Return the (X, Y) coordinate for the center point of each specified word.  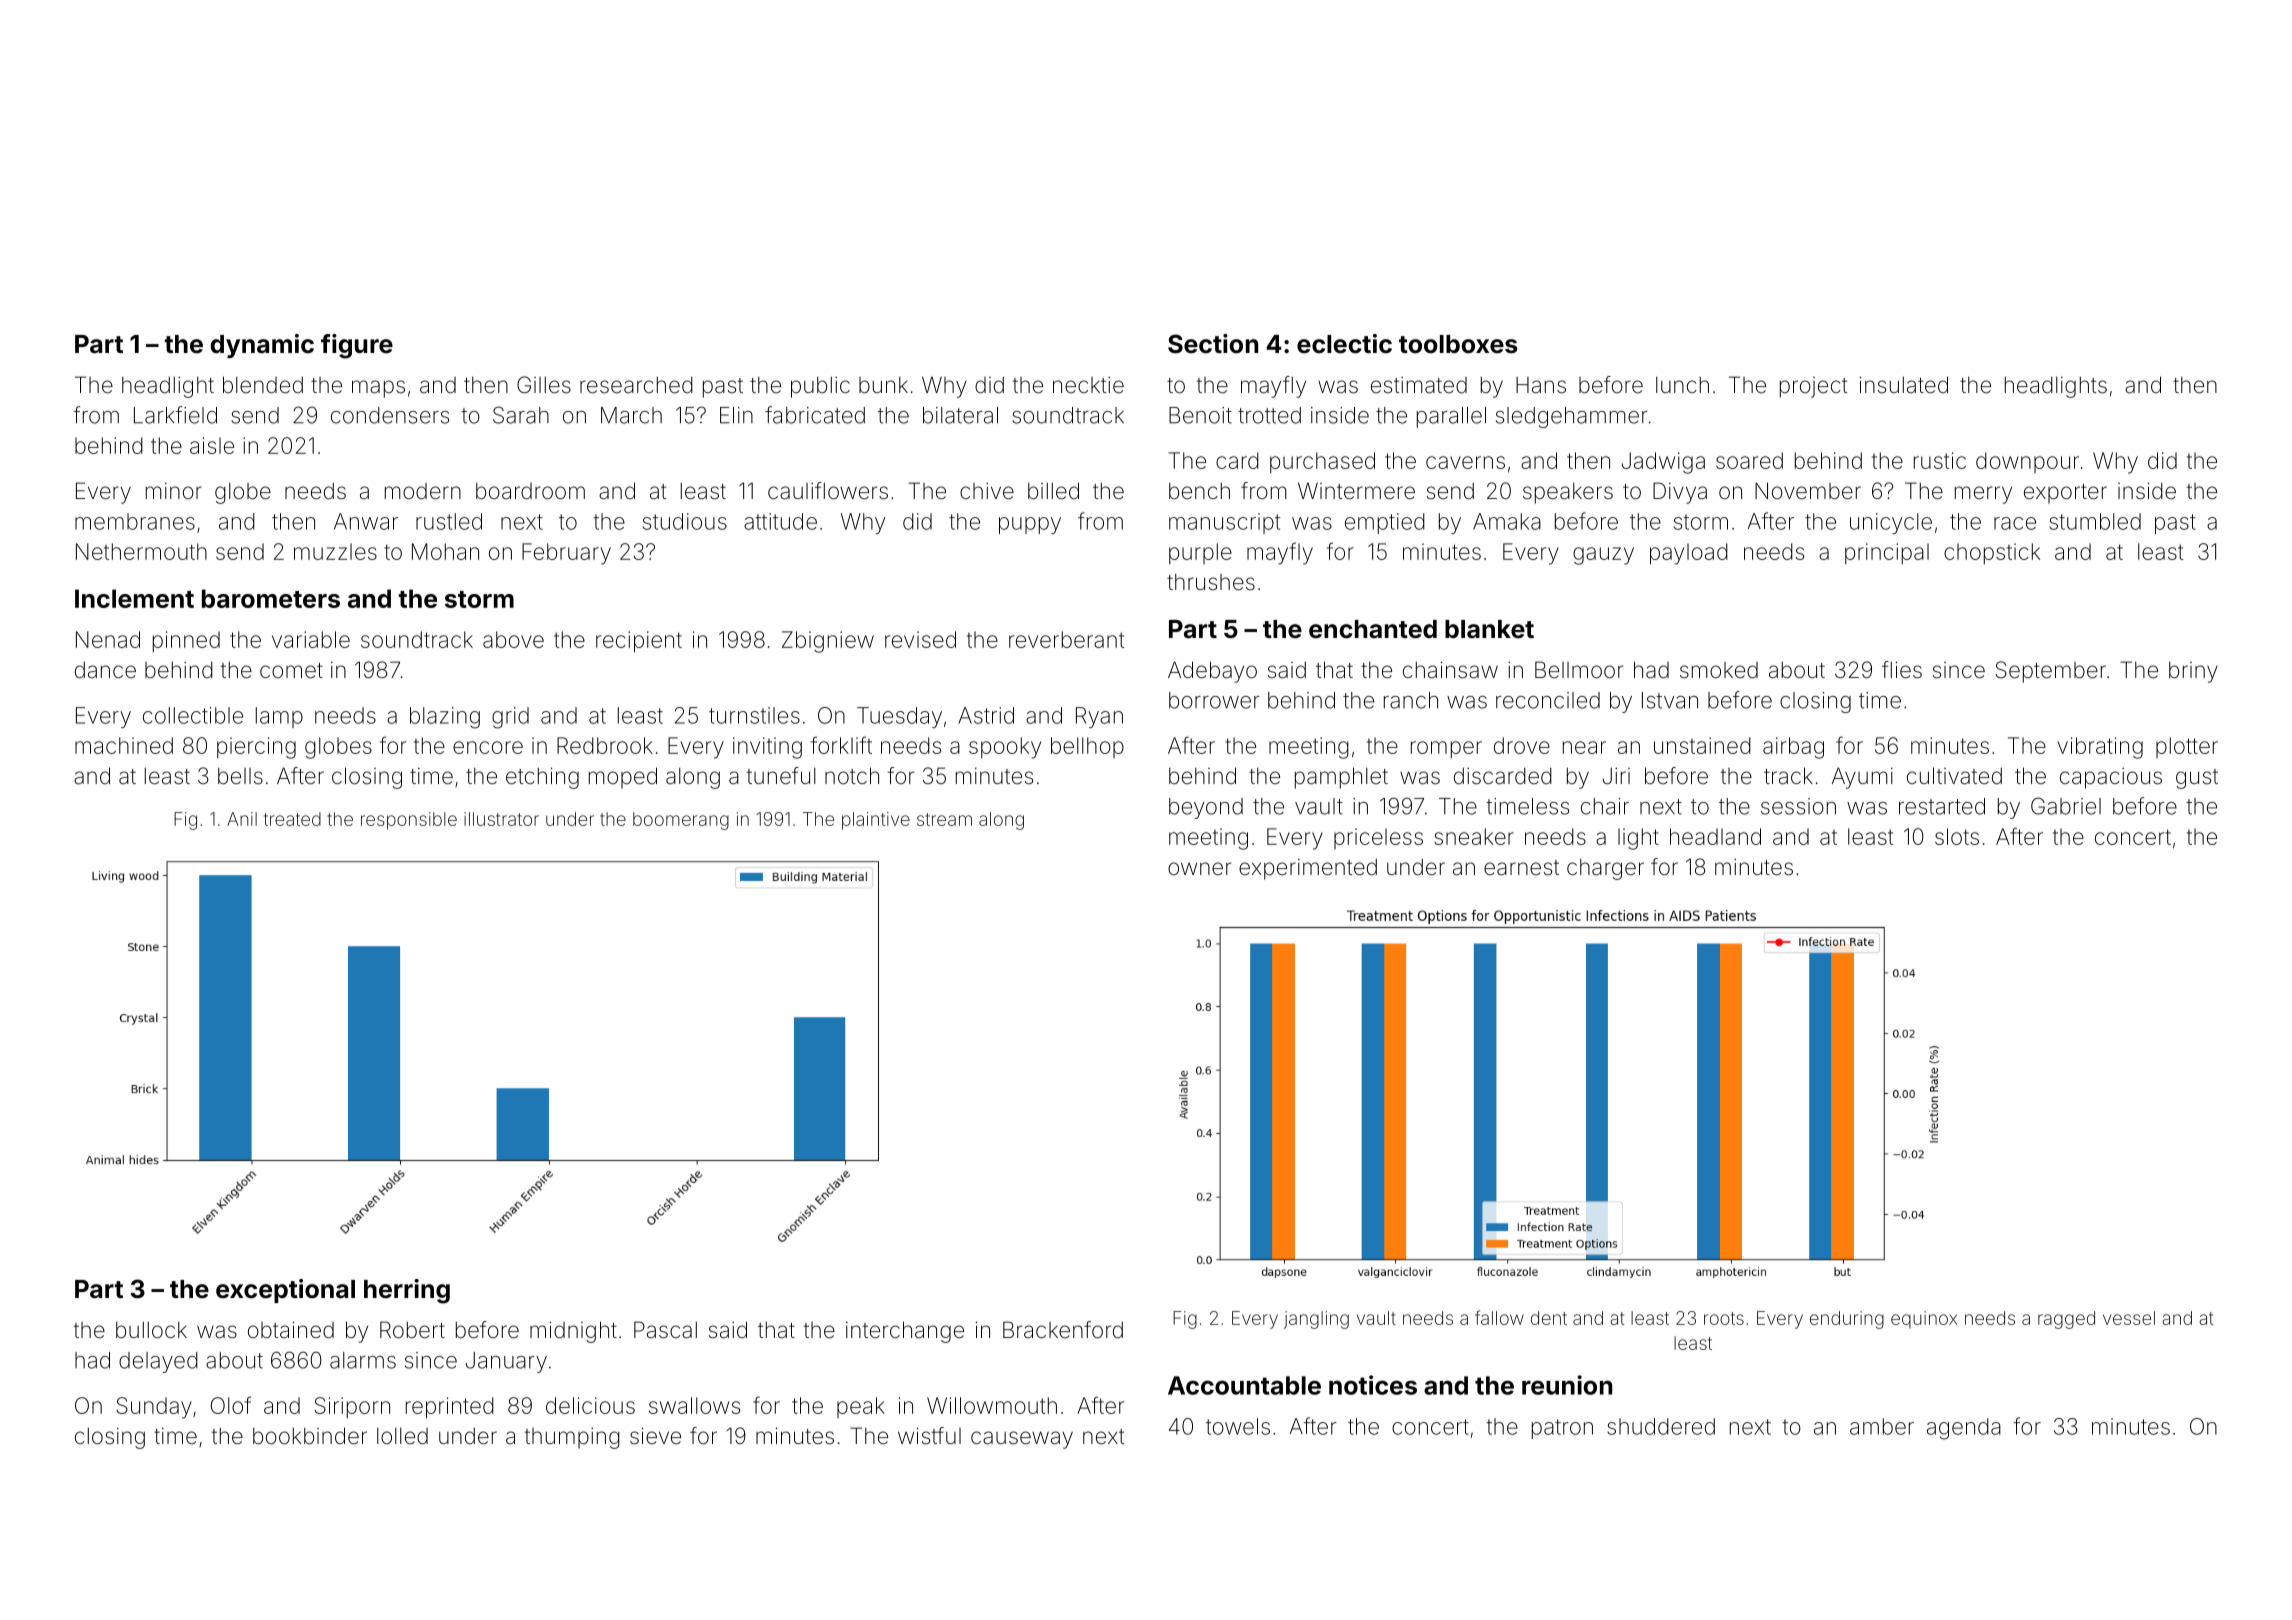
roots (1724, 1318)
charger (1605, 869)
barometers (271, 598)
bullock (151, 1330)
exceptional (285, 1291)
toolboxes (1458, 344)
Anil (242, 819)
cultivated (1954, 776)
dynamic (262, 346)
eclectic (1344, 344)
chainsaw (1450, 670)
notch (852, 776)
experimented (1308, 869)
